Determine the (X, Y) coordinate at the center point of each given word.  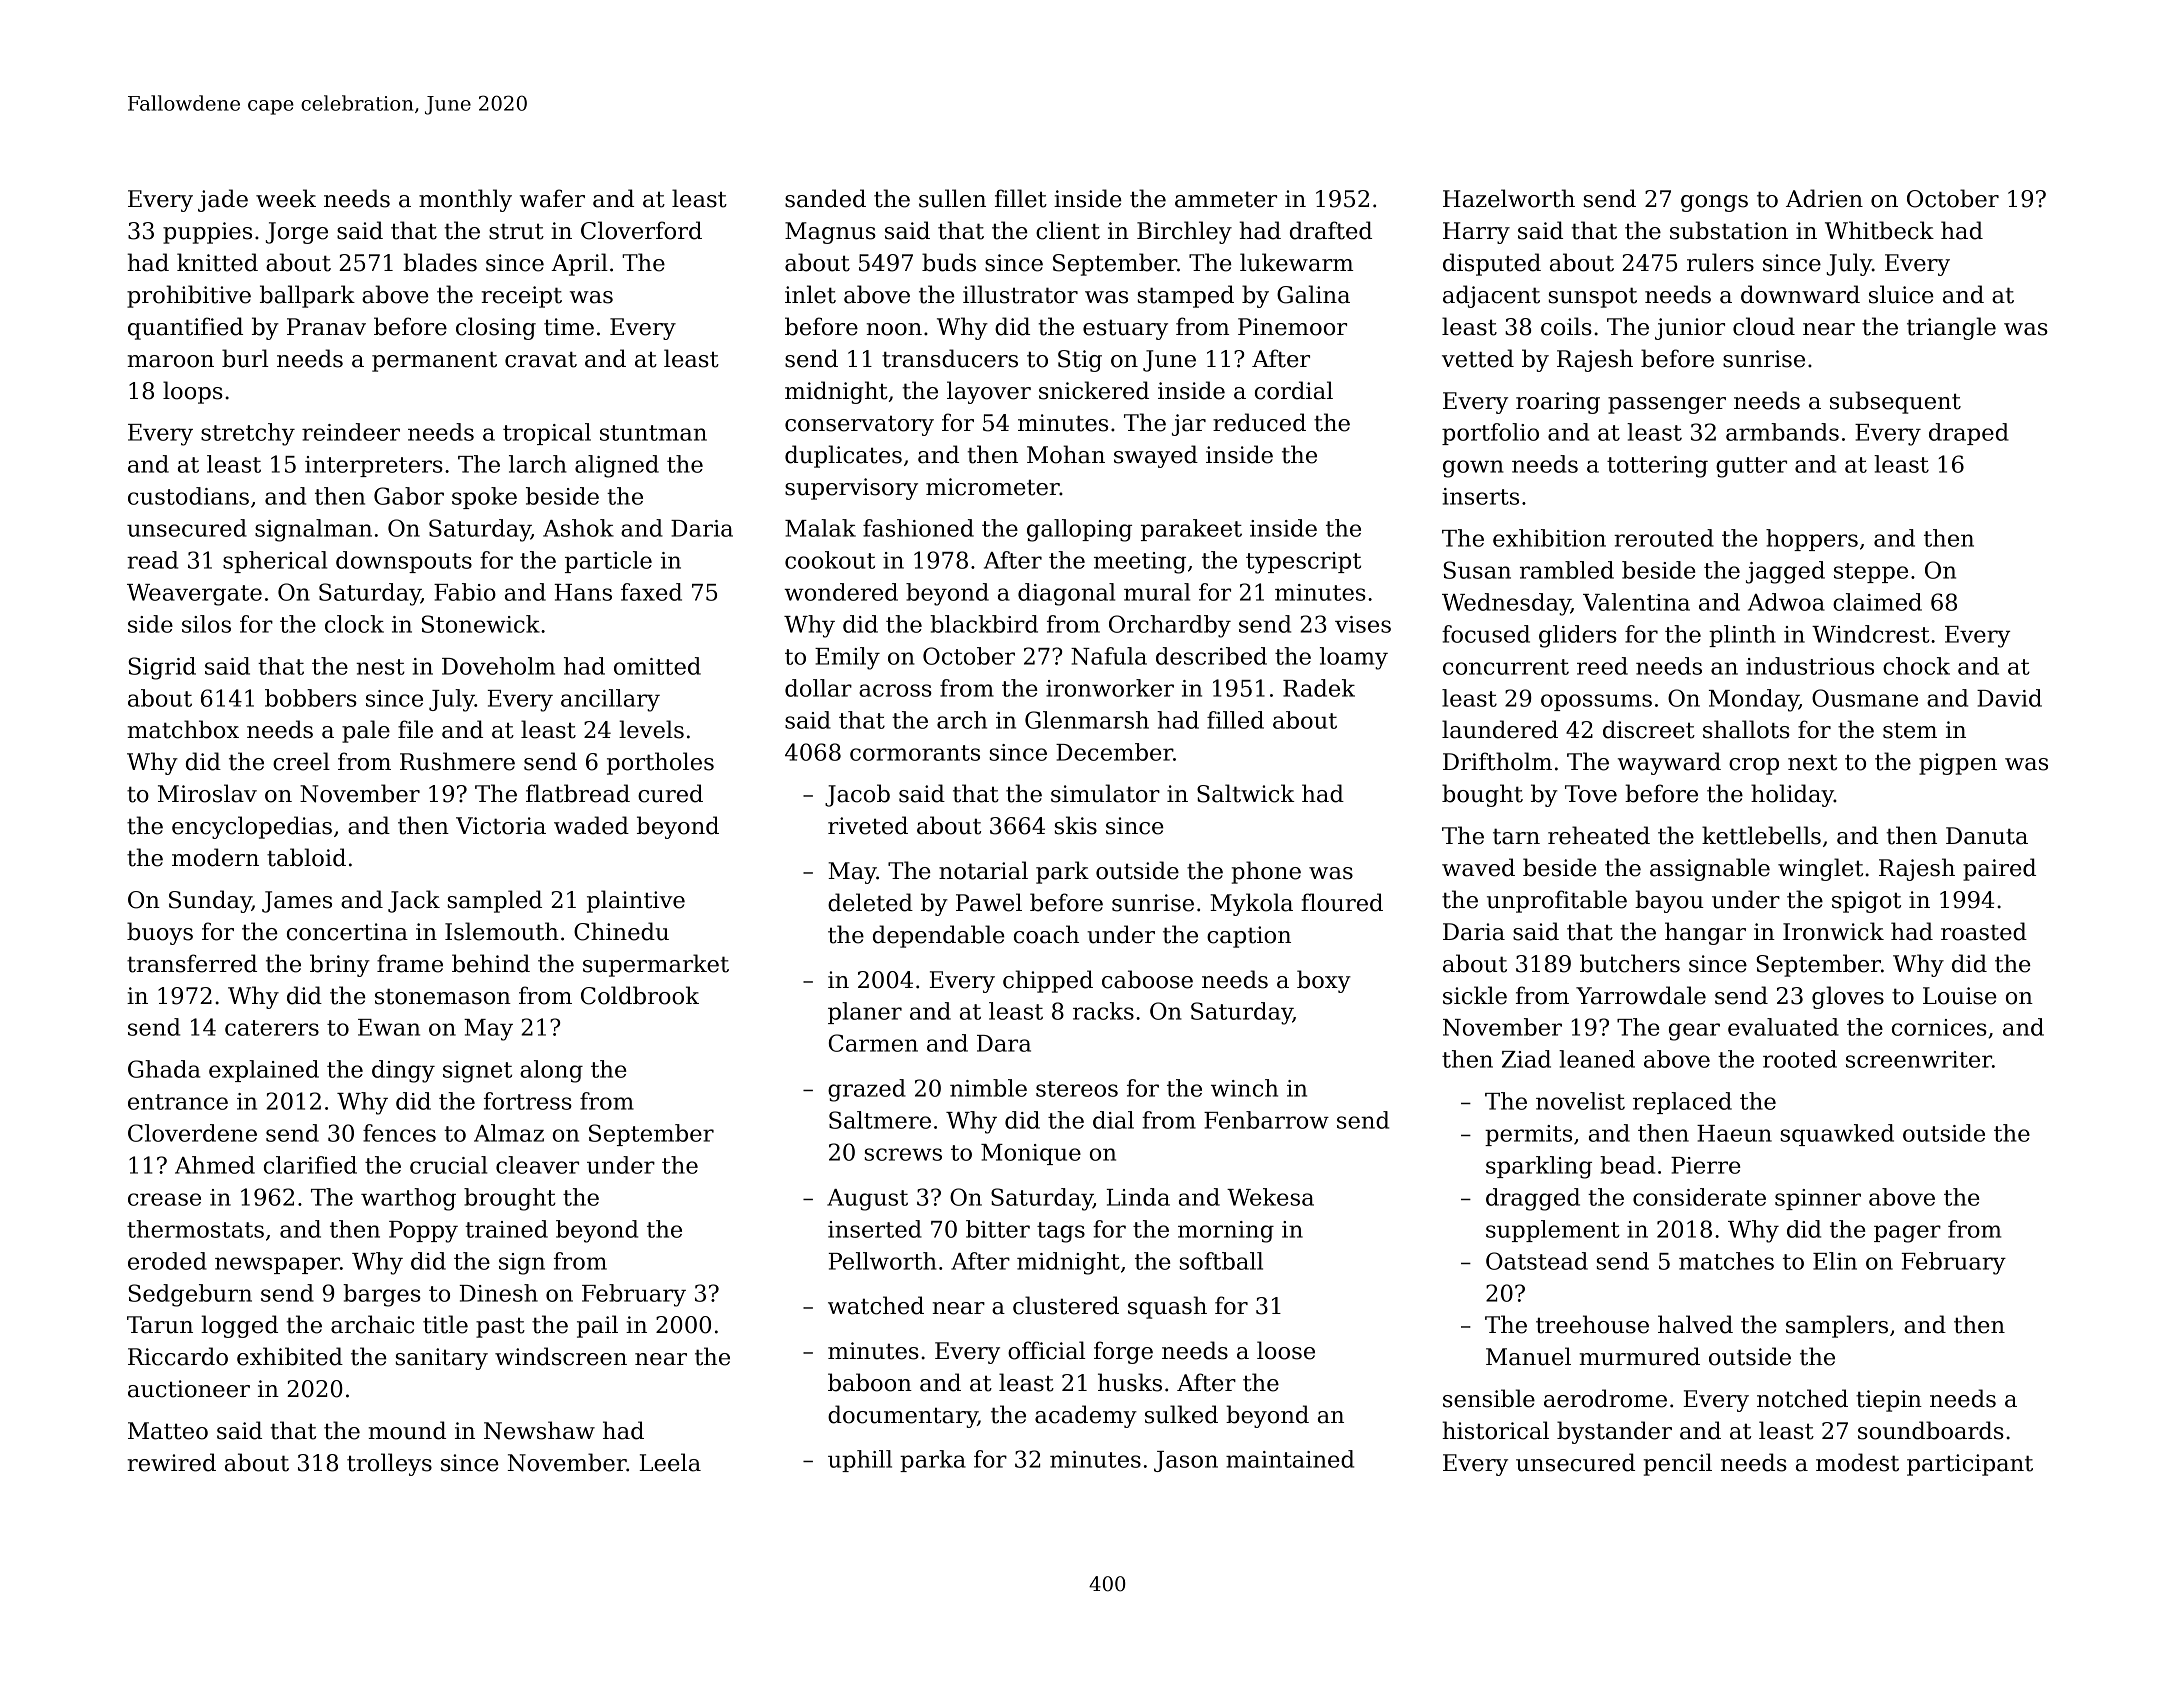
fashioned (918, 528)
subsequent (1895, 402)
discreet (1649, 729)
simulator (1105, 793)
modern (215, 857)
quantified (185, 328)
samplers (1837, 1326)
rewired (171, 1462)
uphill (860, 1461)
